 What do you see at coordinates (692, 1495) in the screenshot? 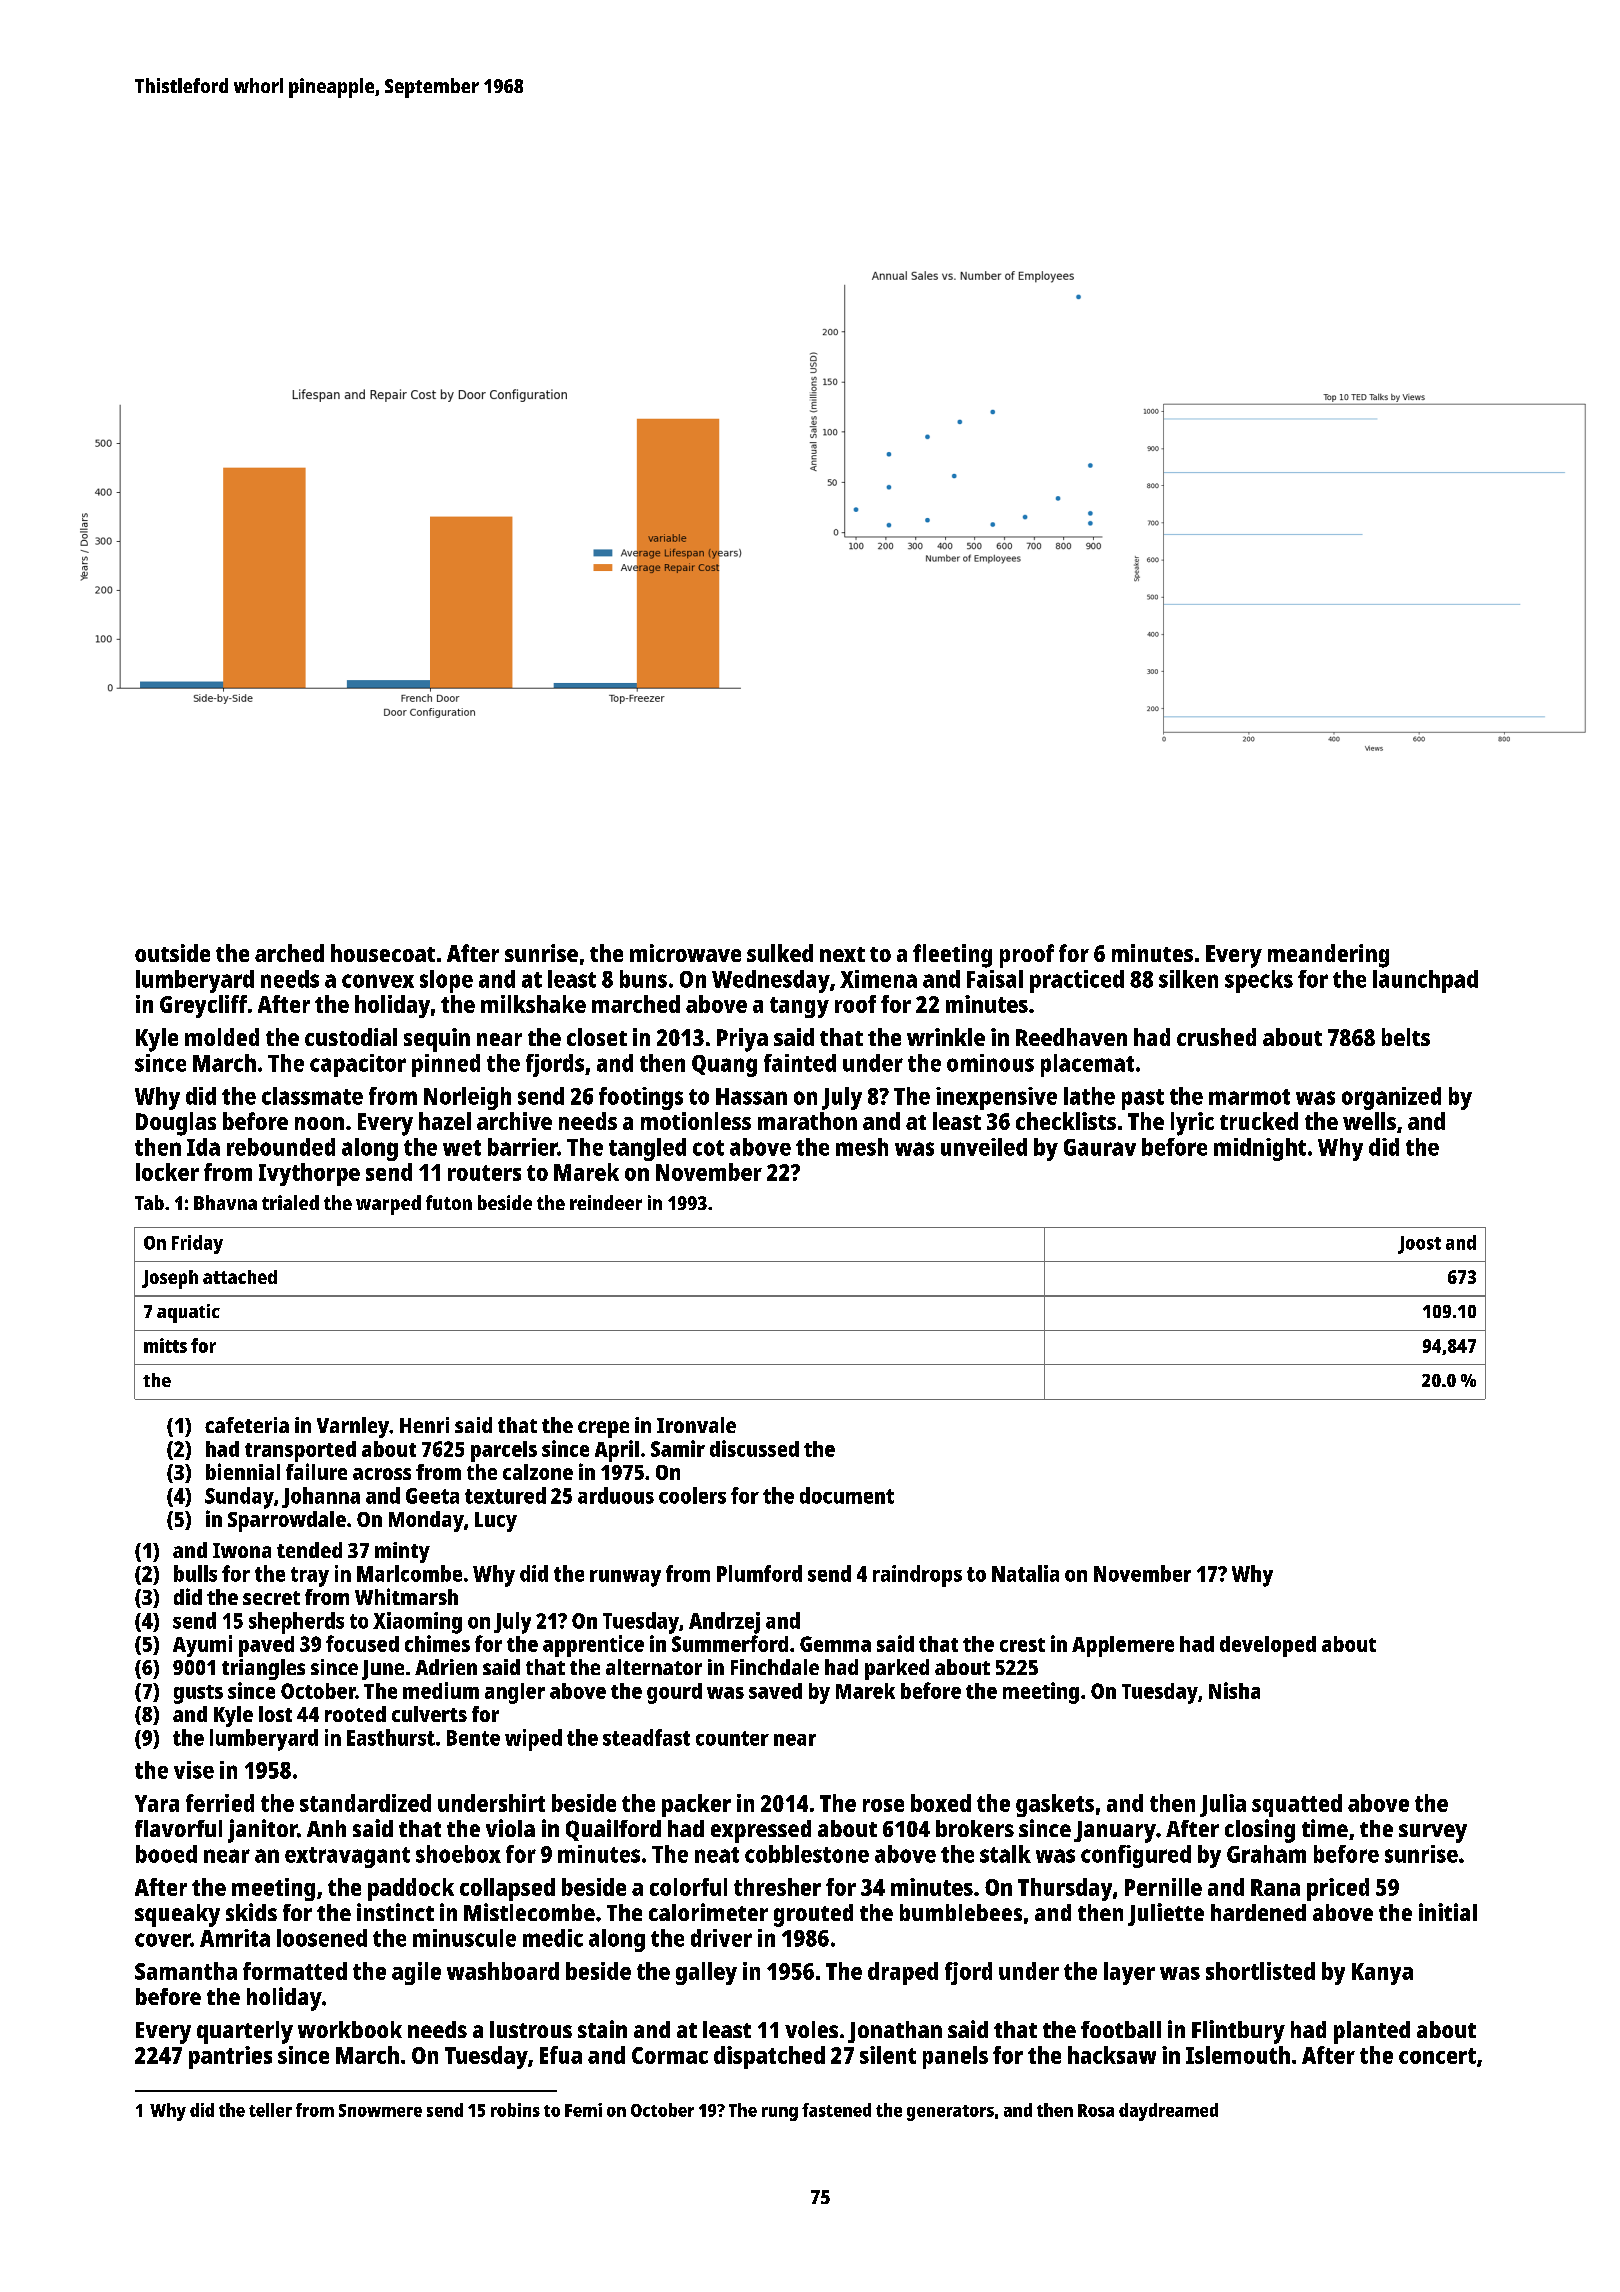
I see `coolers` at bounding box center [692, 1495].
